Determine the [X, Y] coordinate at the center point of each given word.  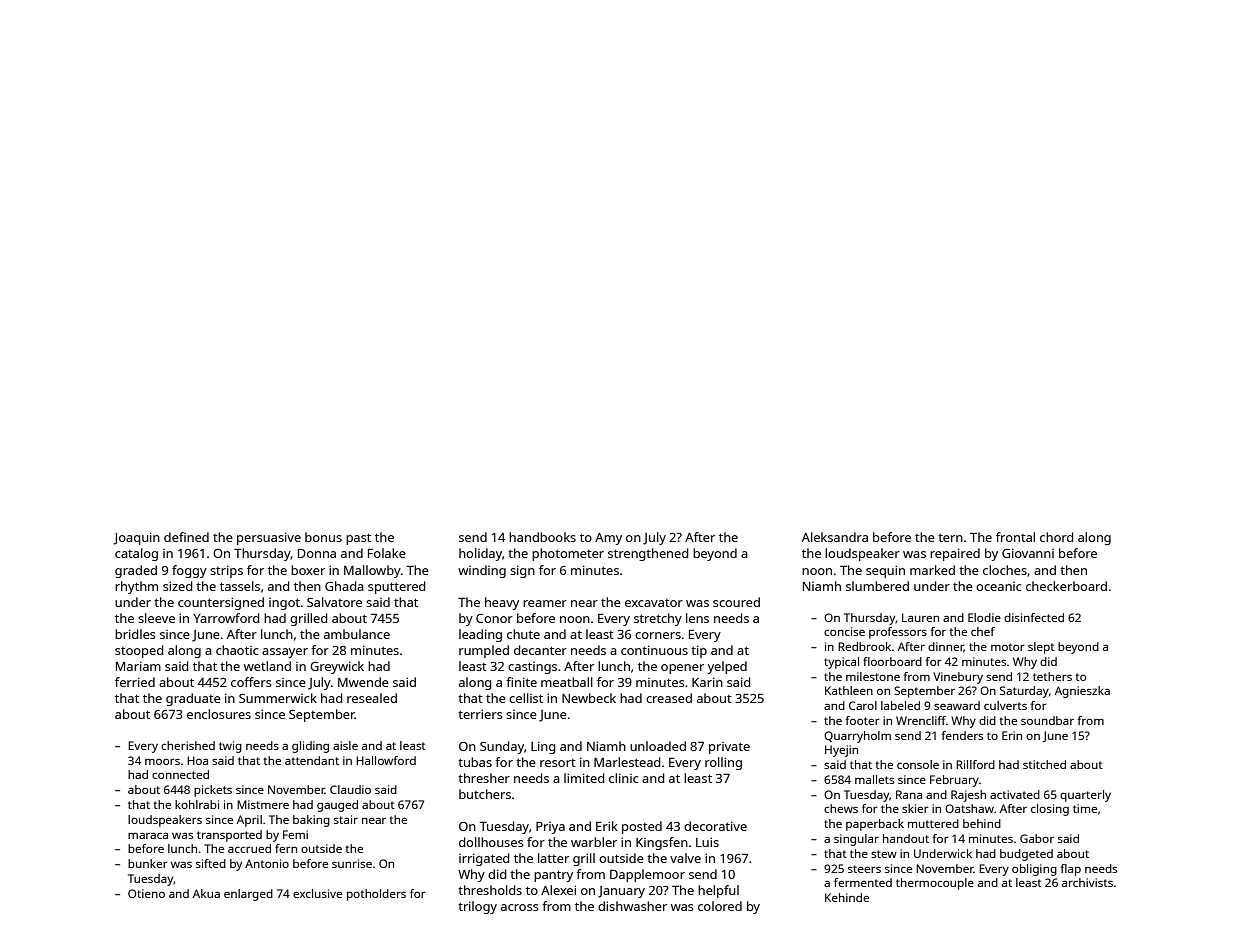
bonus [323, 537]
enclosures [219, 714]
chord [1056, 537]
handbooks [542, 537]
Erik [607, 826]
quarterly [1085, 796]
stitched [1044, 764]
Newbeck [589, 698]
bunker [148, 863]
